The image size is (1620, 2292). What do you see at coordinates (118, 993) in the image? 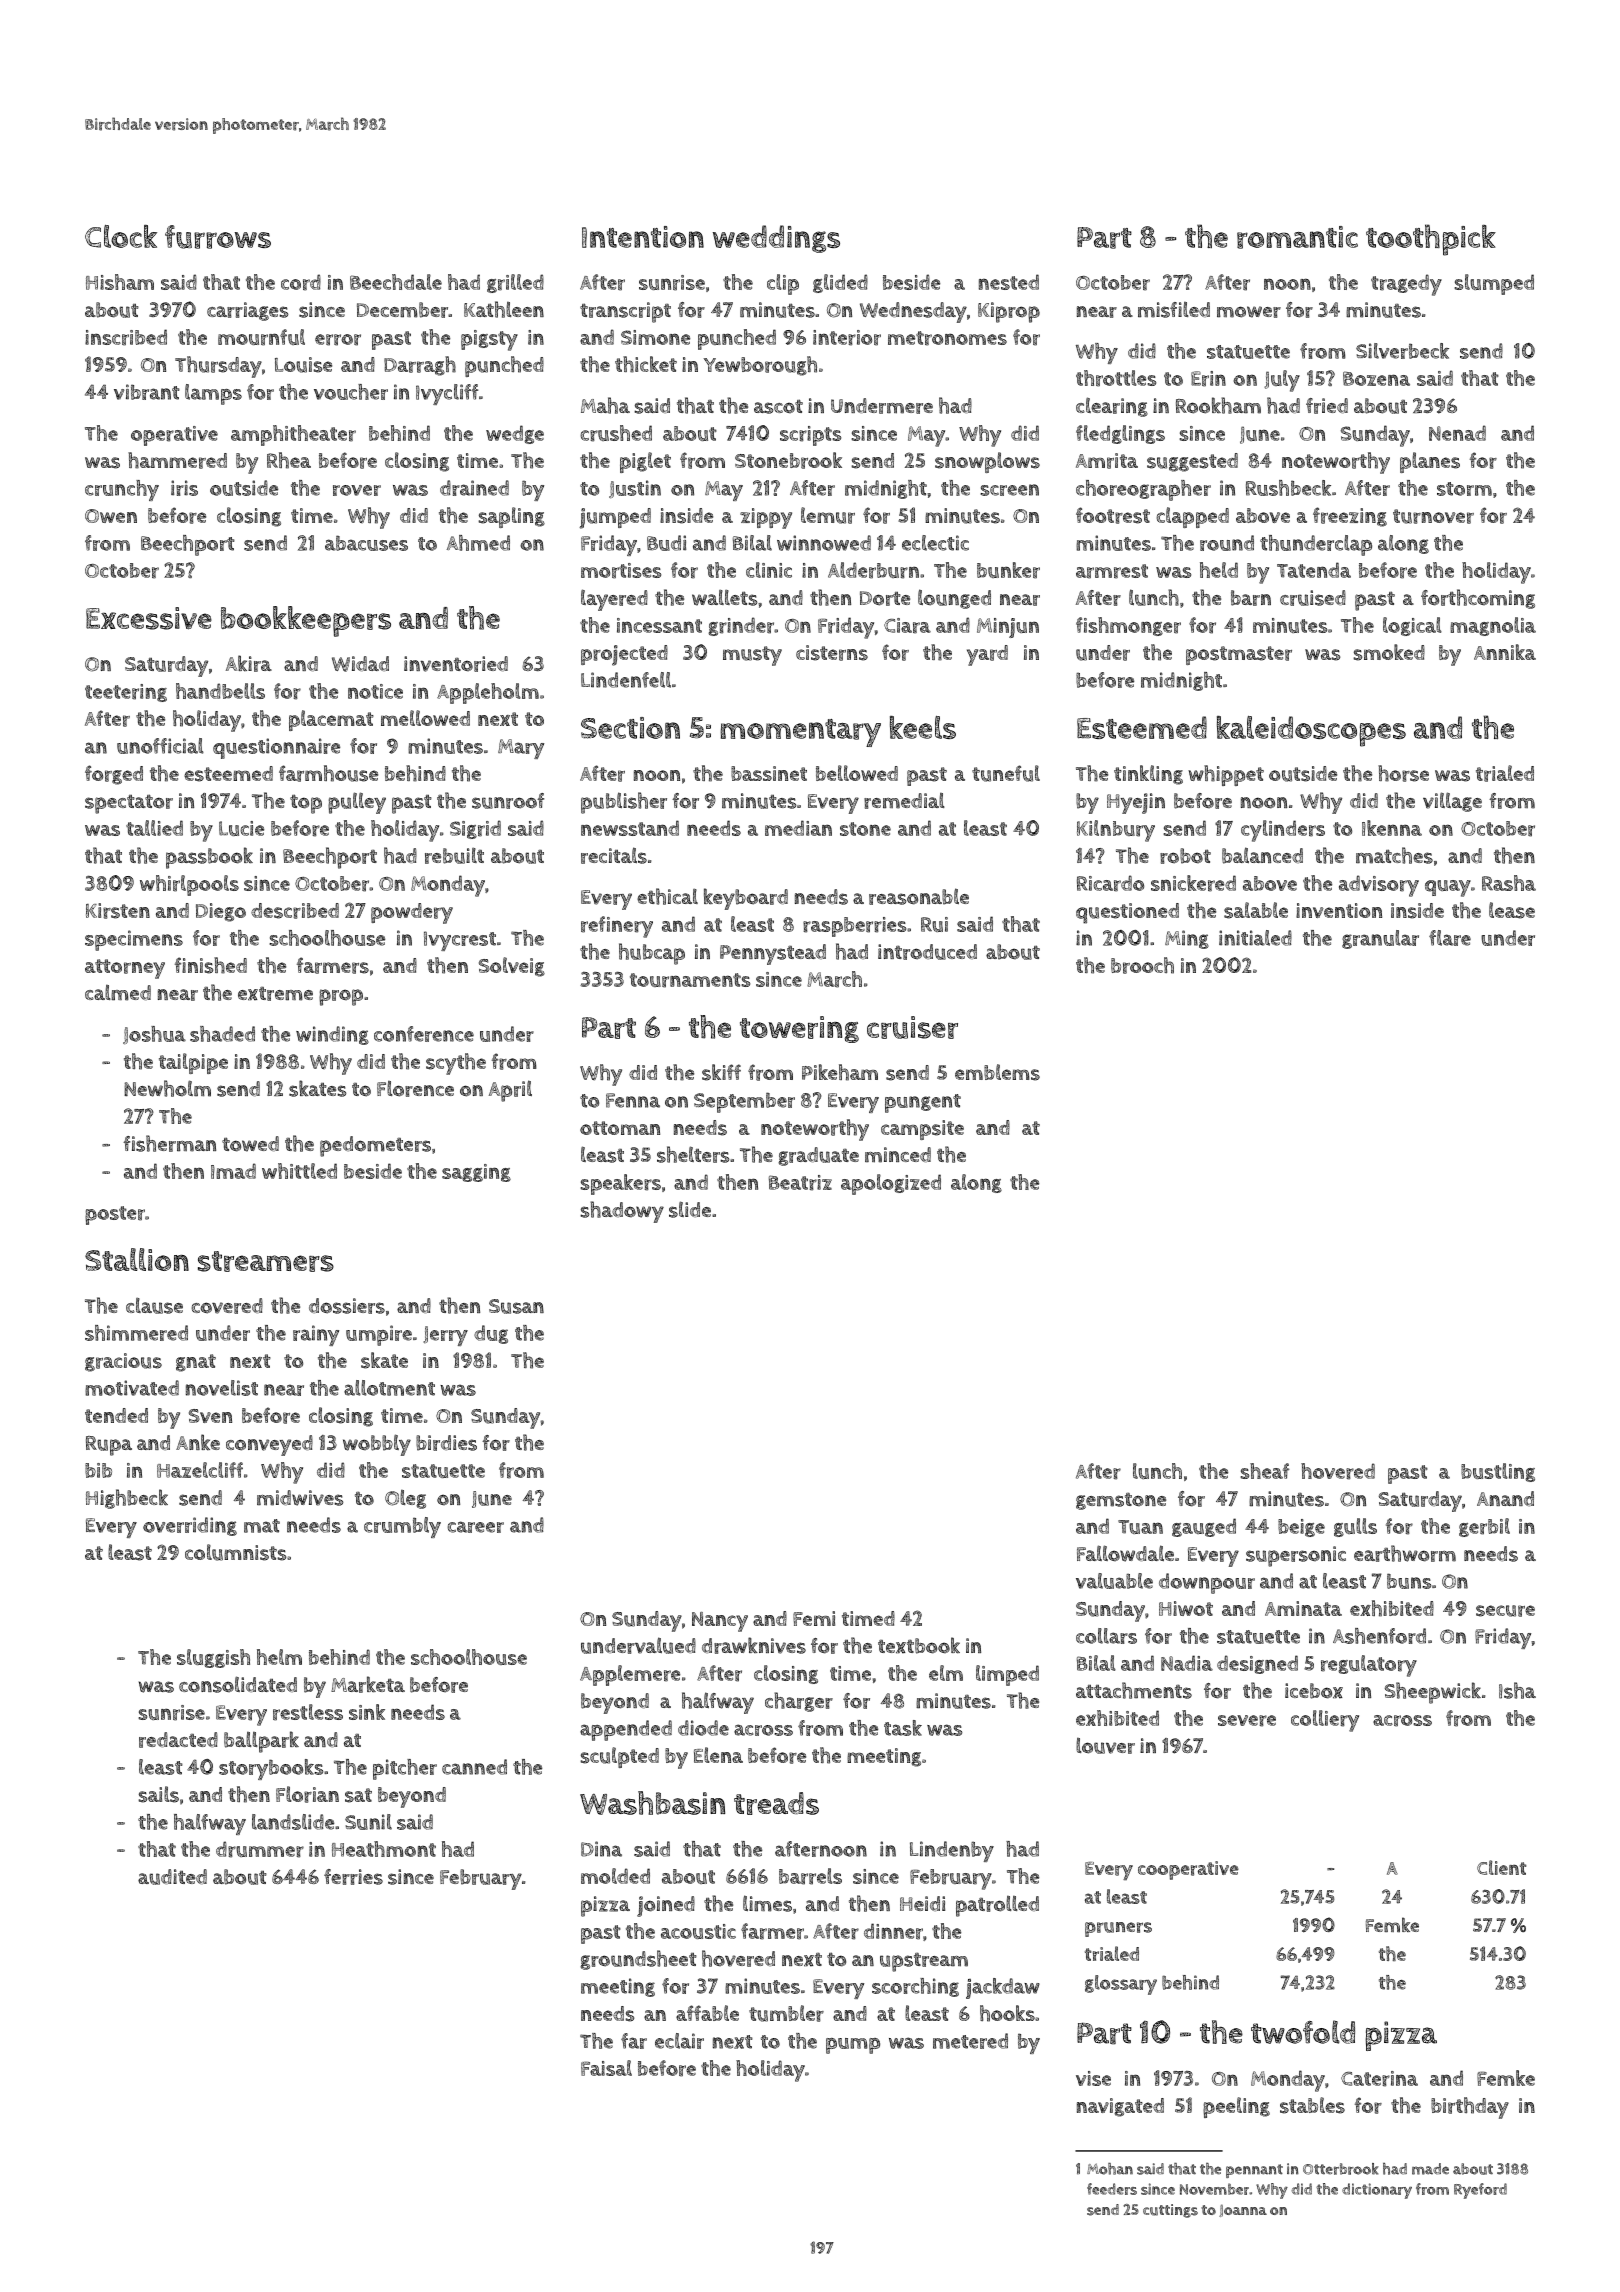
I see `calmed` at bounding box center [118, 993].
